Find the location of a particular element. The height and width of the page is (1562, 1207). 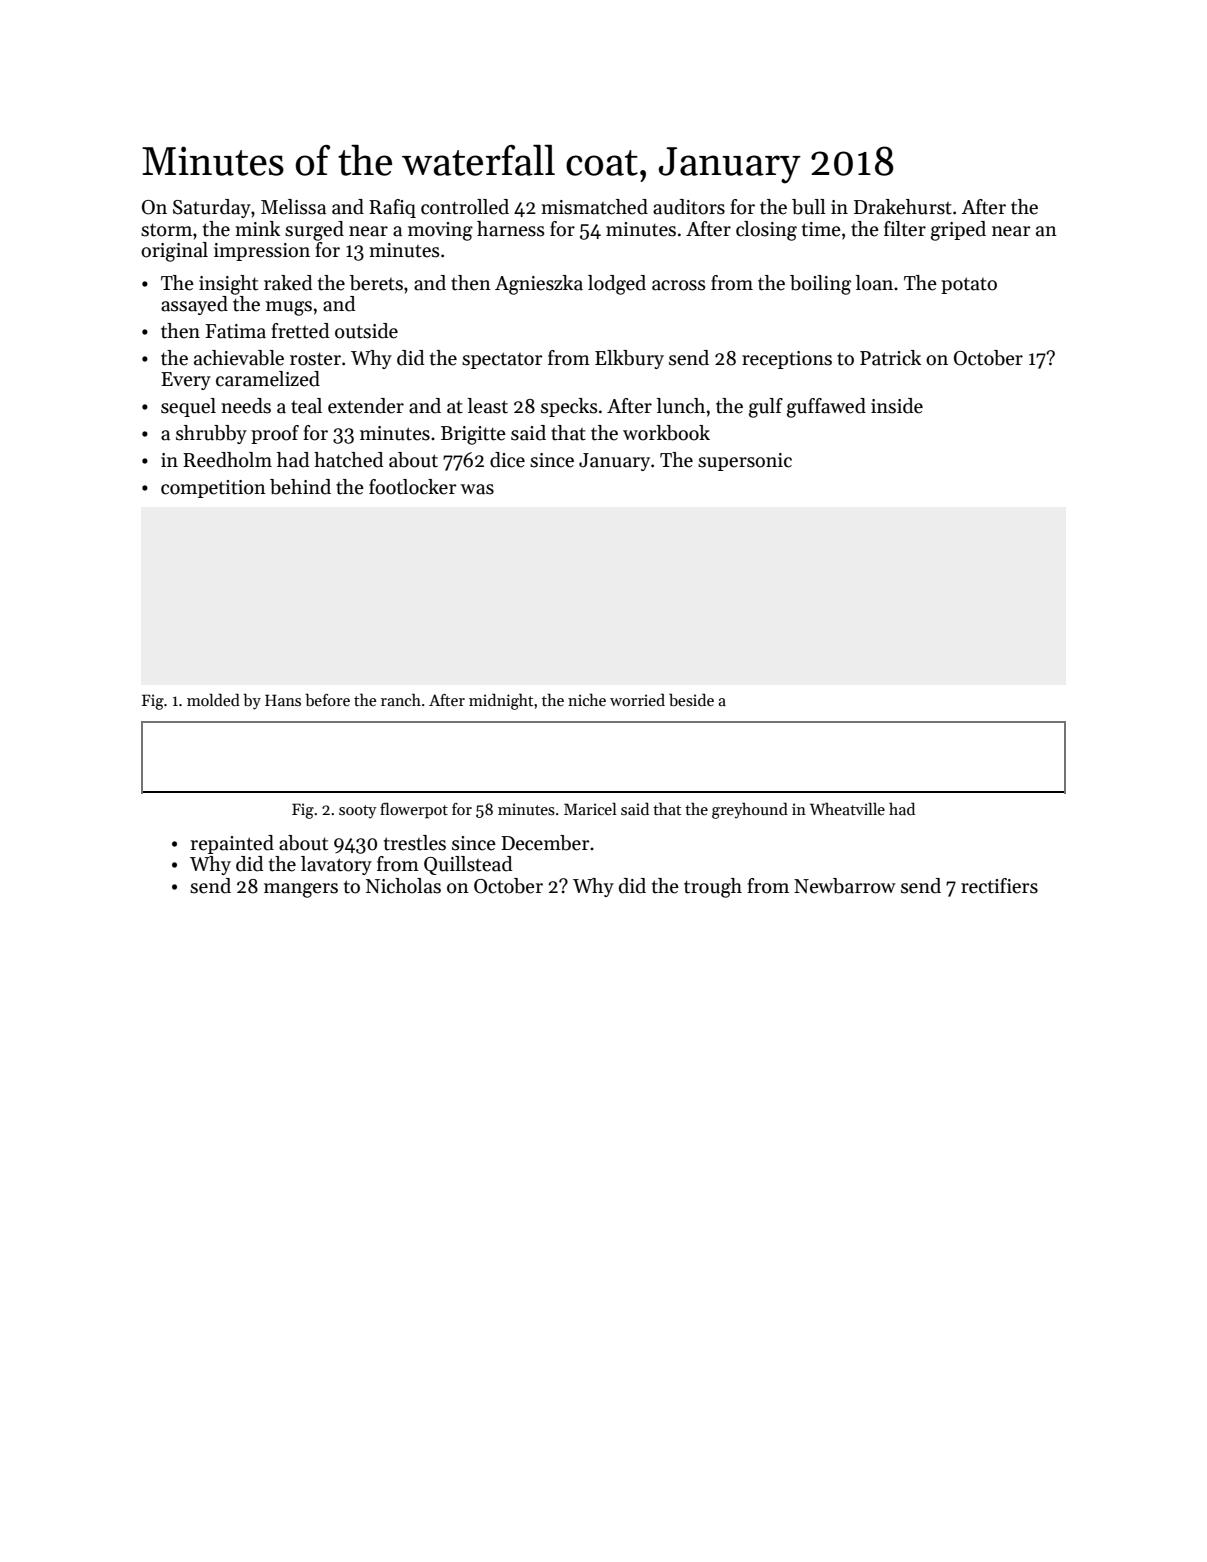

mismatched is located at coordinates (594, 207).
